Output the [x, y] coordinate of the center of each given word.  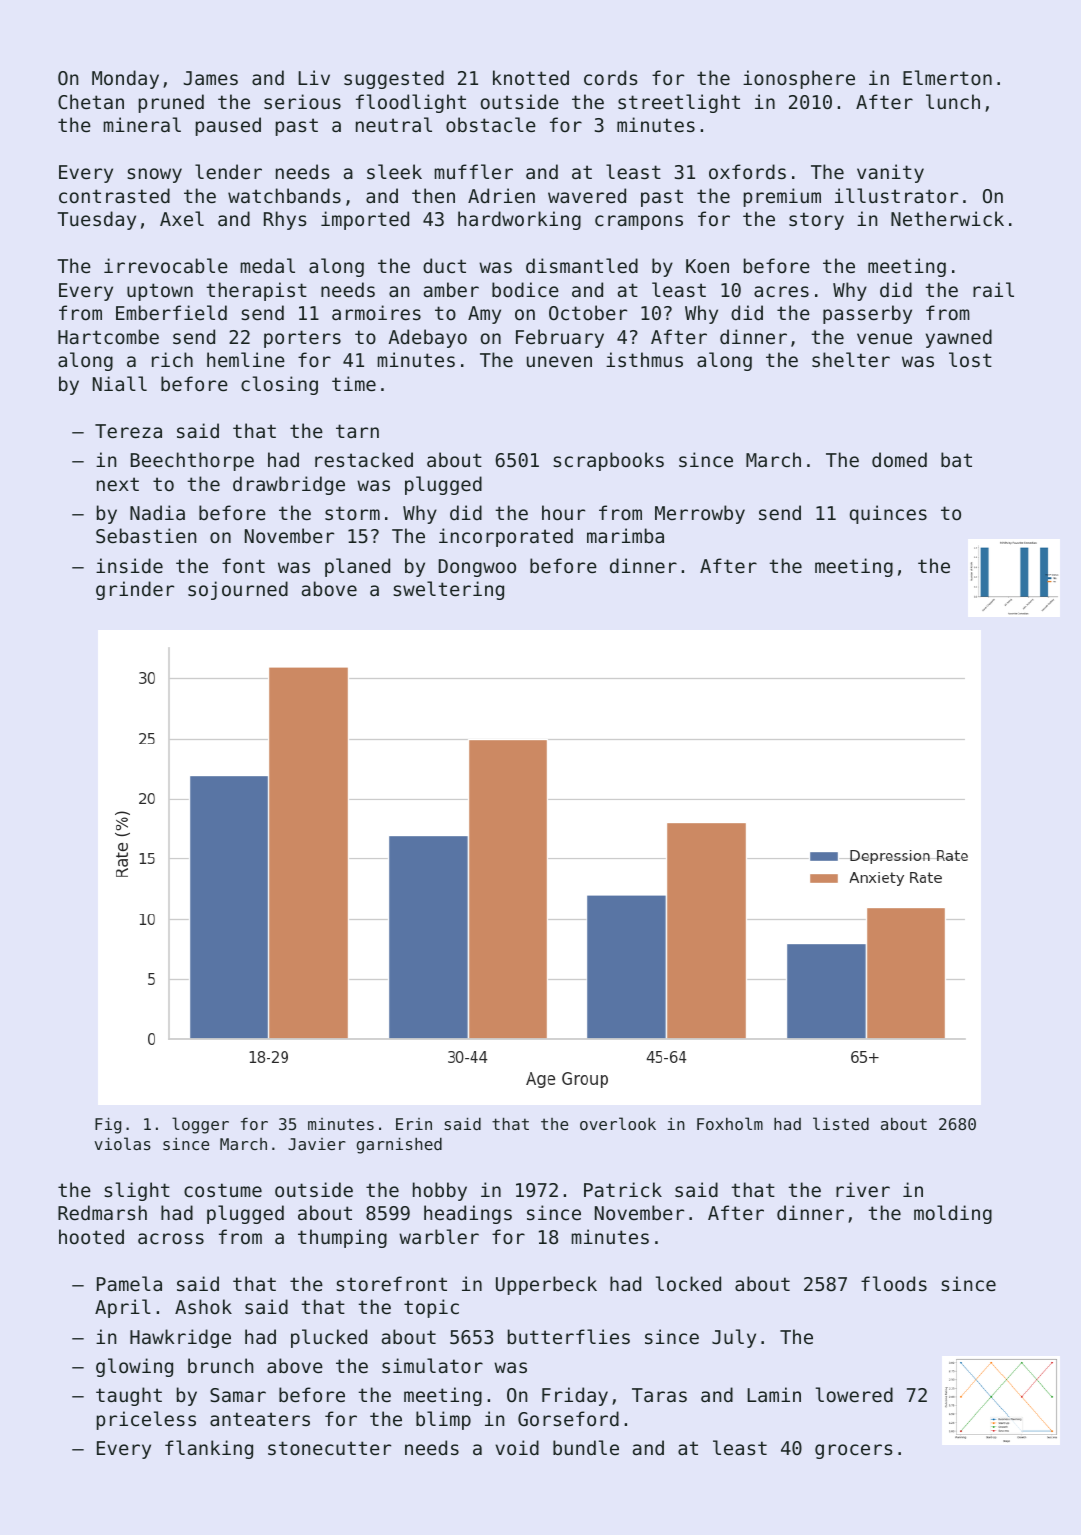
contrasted [114, 195]
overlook [618, 1123]
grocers [853, 1451]
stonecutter [329, 1448]
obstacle [491, 124]
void [517, 1447]
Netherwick [947, 218]
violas [122, 1143]
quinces [888, 514]
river [863, 1189]
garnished [399, 1145]
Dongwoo [477, 568]
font [243, 565]
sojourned [238, 590]
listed [841, 1123]
